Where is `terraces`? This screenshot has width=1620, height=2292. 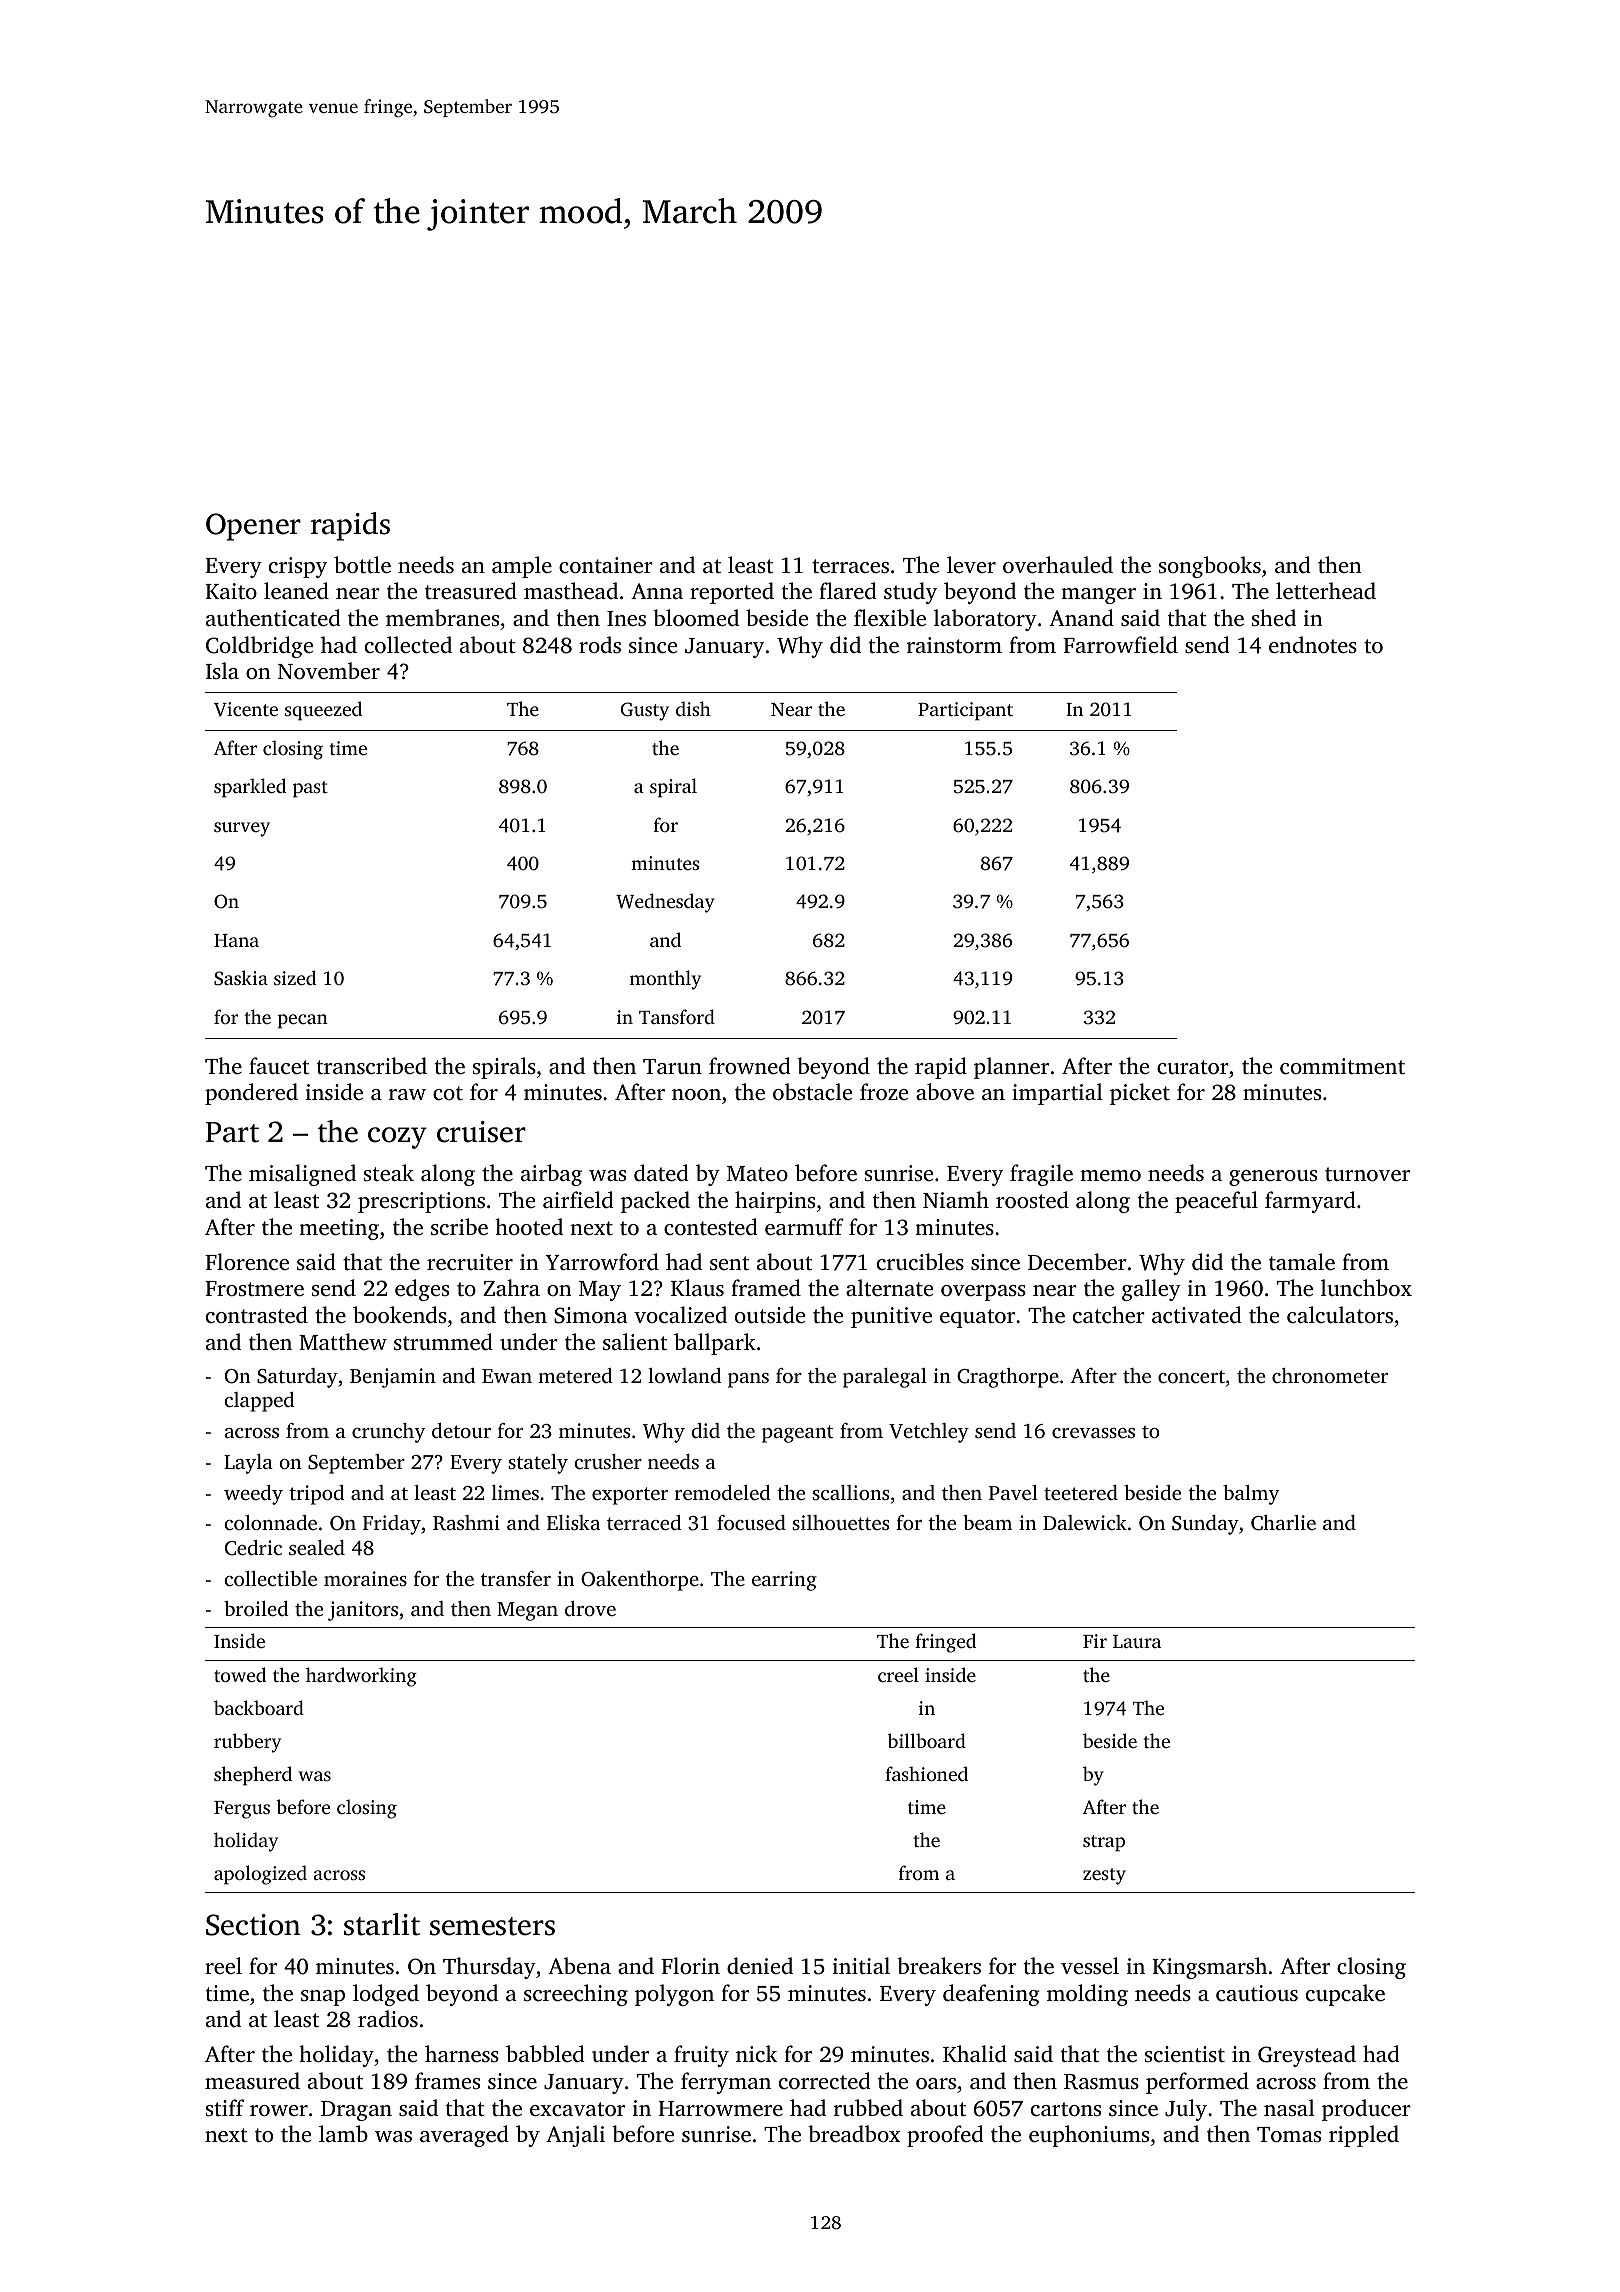
terraces is located at coordinates (850, 566).
